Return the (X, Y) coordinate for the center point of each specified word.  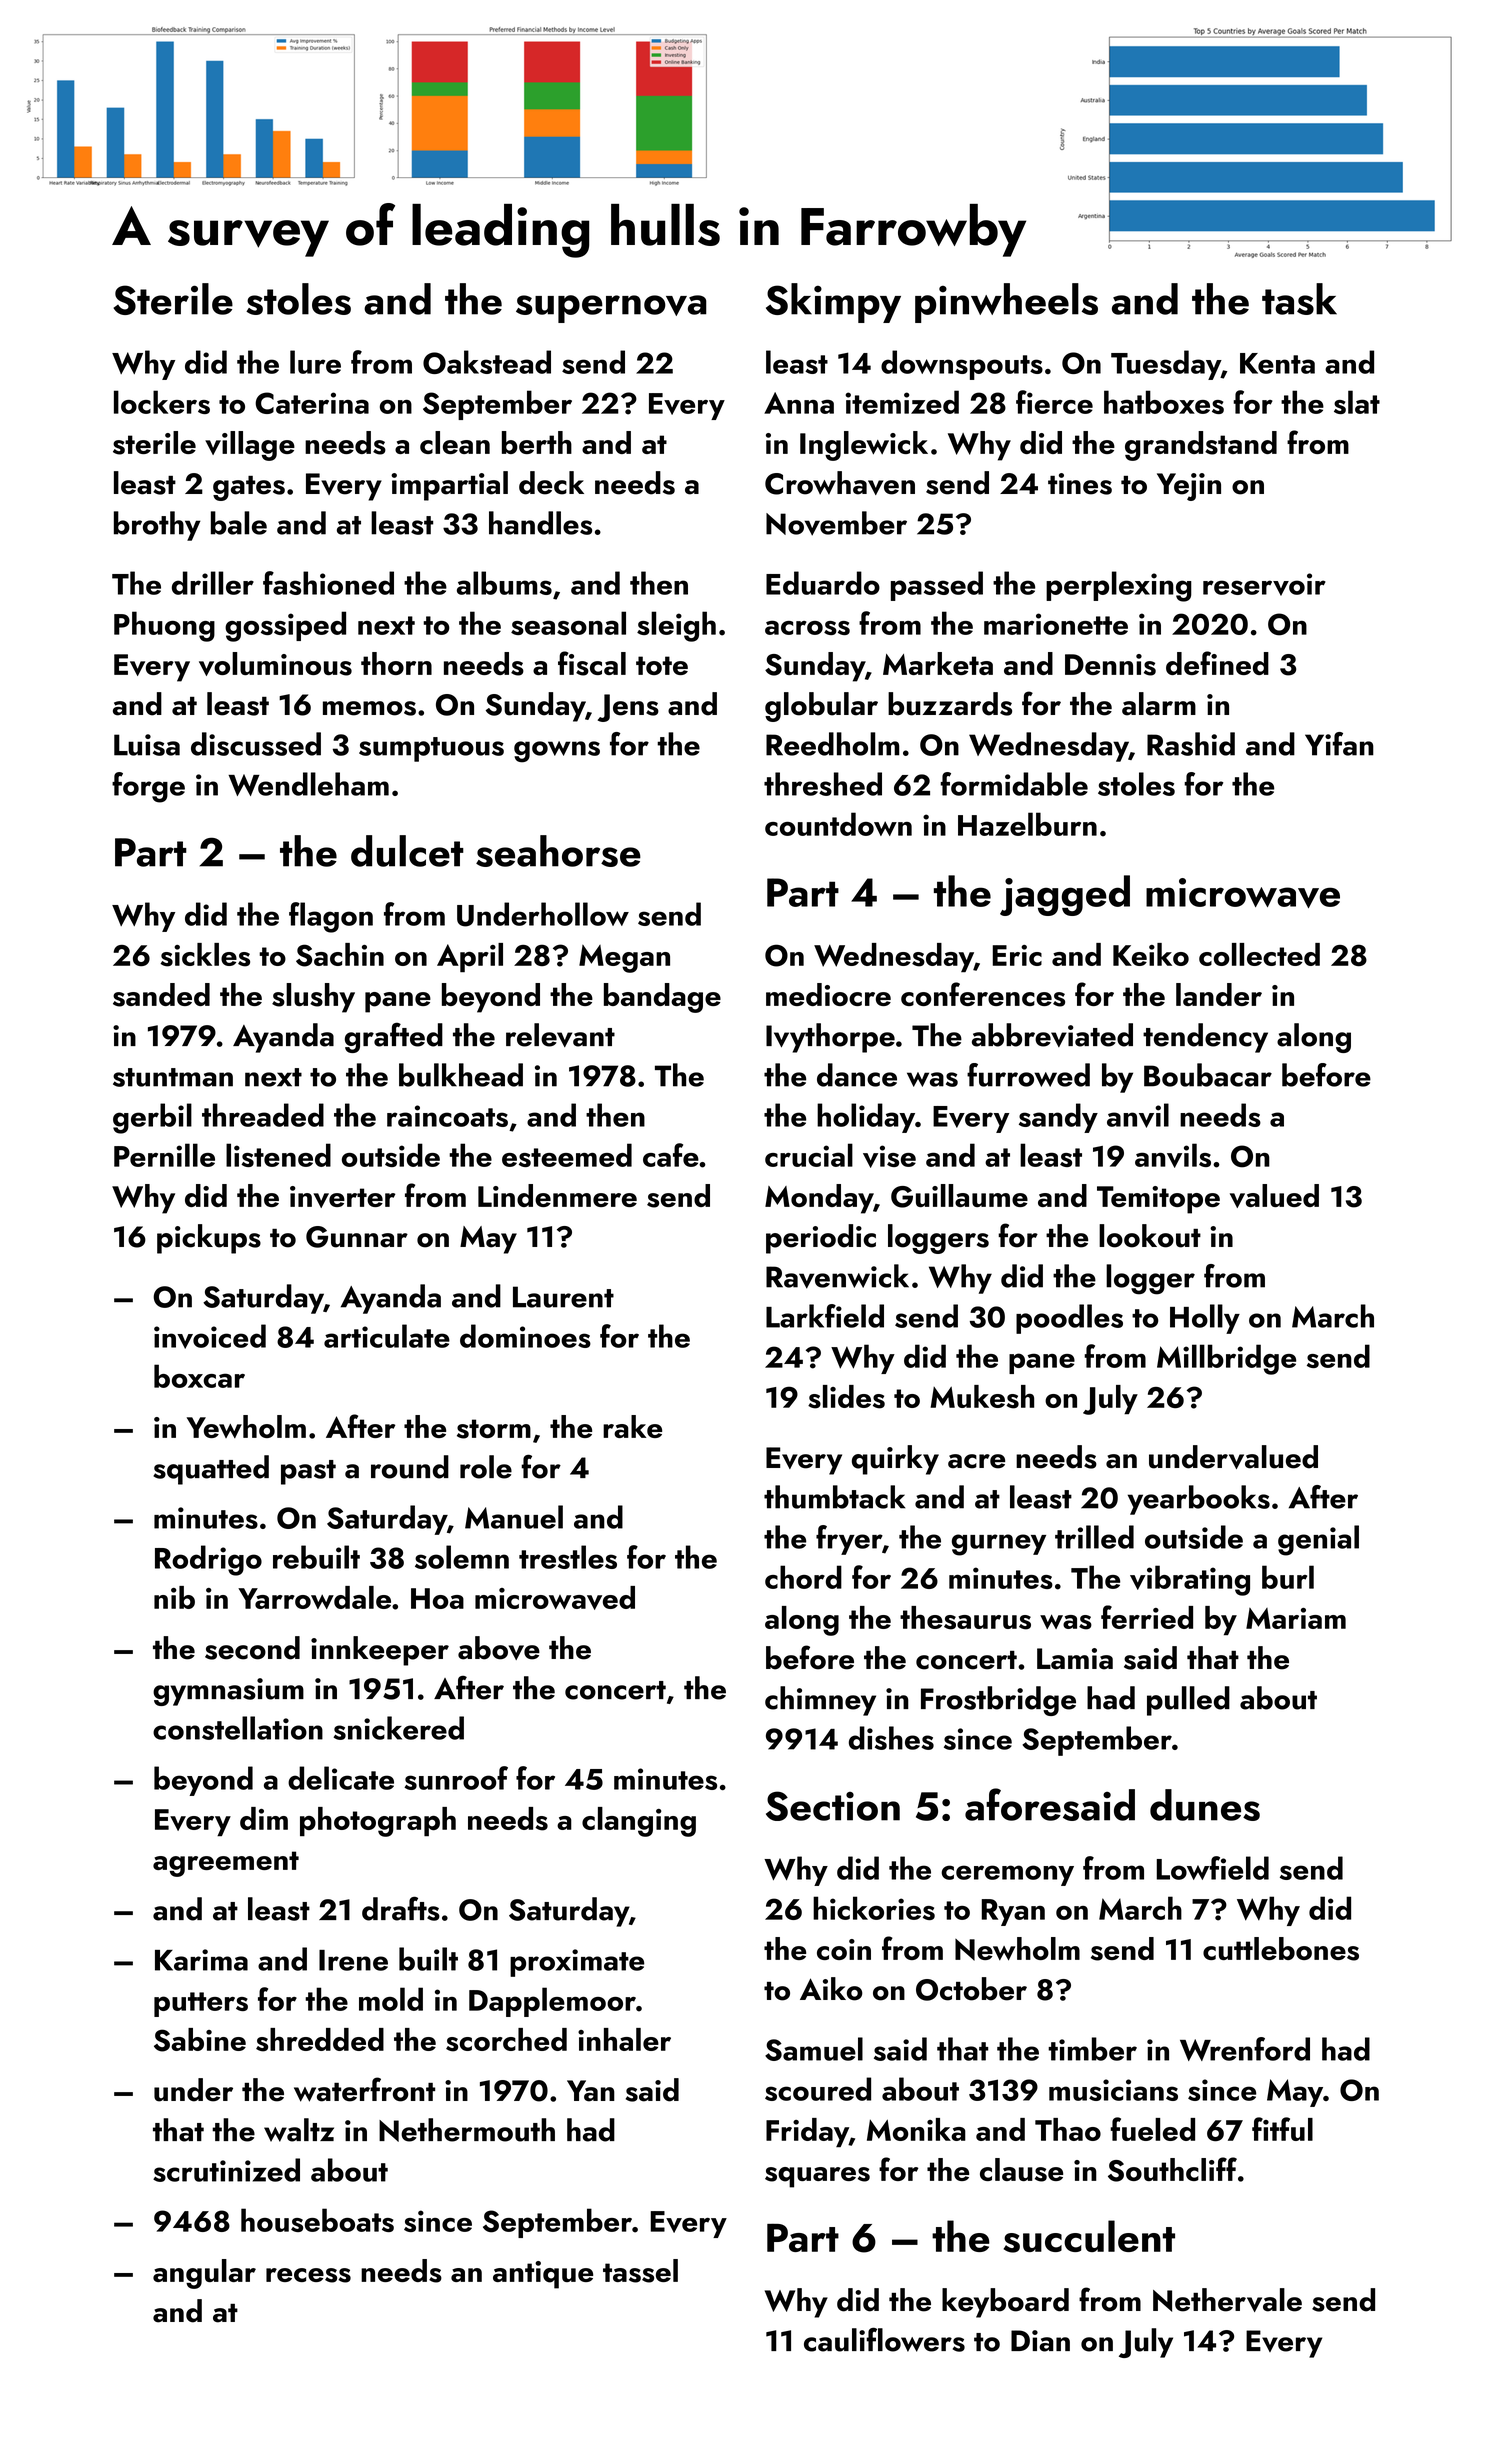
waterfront (364, 2089)
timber (1092, 2049)
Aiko (831, 1989)
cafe (671, 1155)
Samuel (814, 2049)
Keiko (1151, 954)
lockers (162, 402)
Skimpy (833, 303)
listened (278, 1155)
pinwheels (1006, 303)
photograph (378, 1822)
